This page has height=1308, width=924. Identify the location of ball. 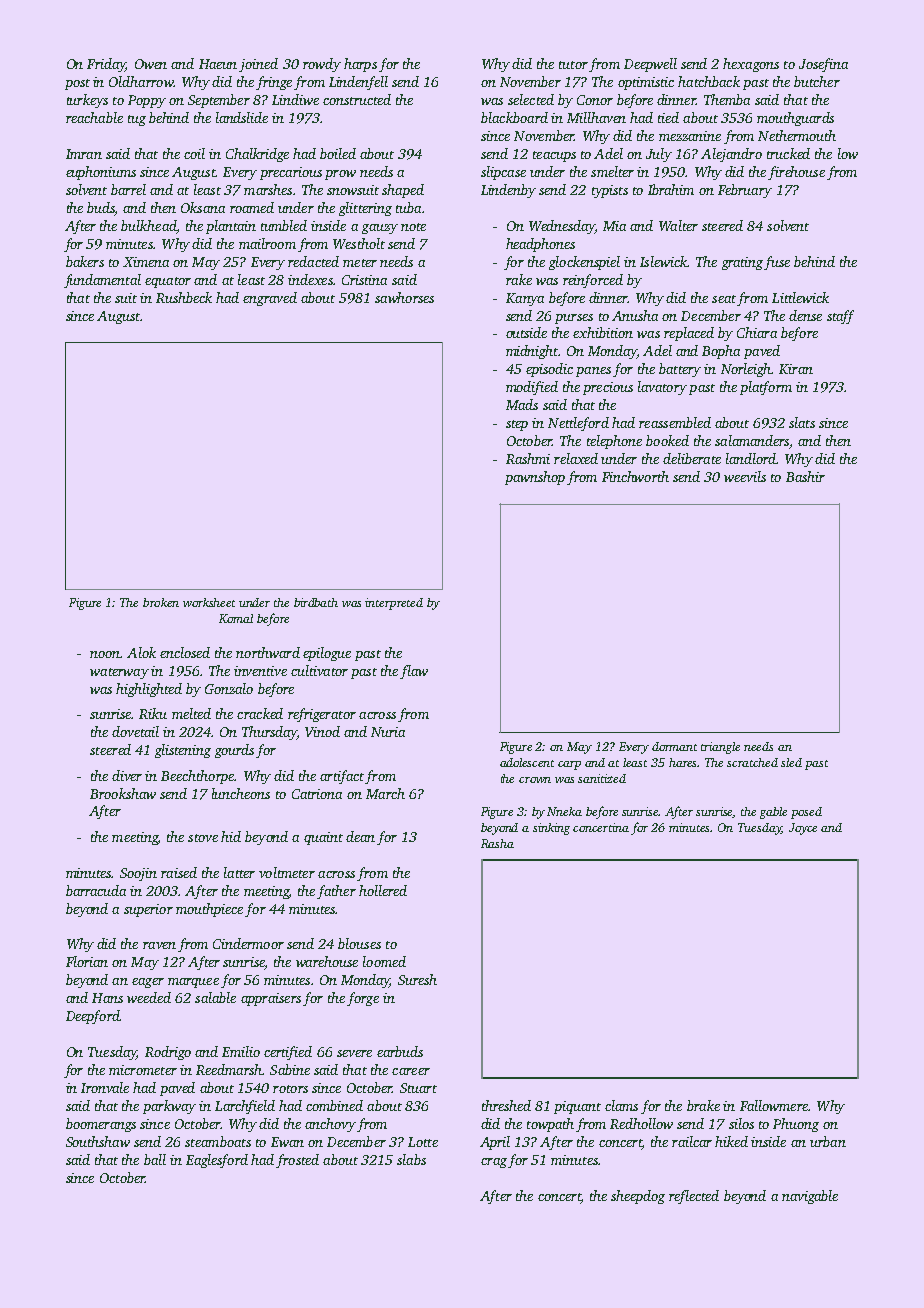
(155, 1159).
